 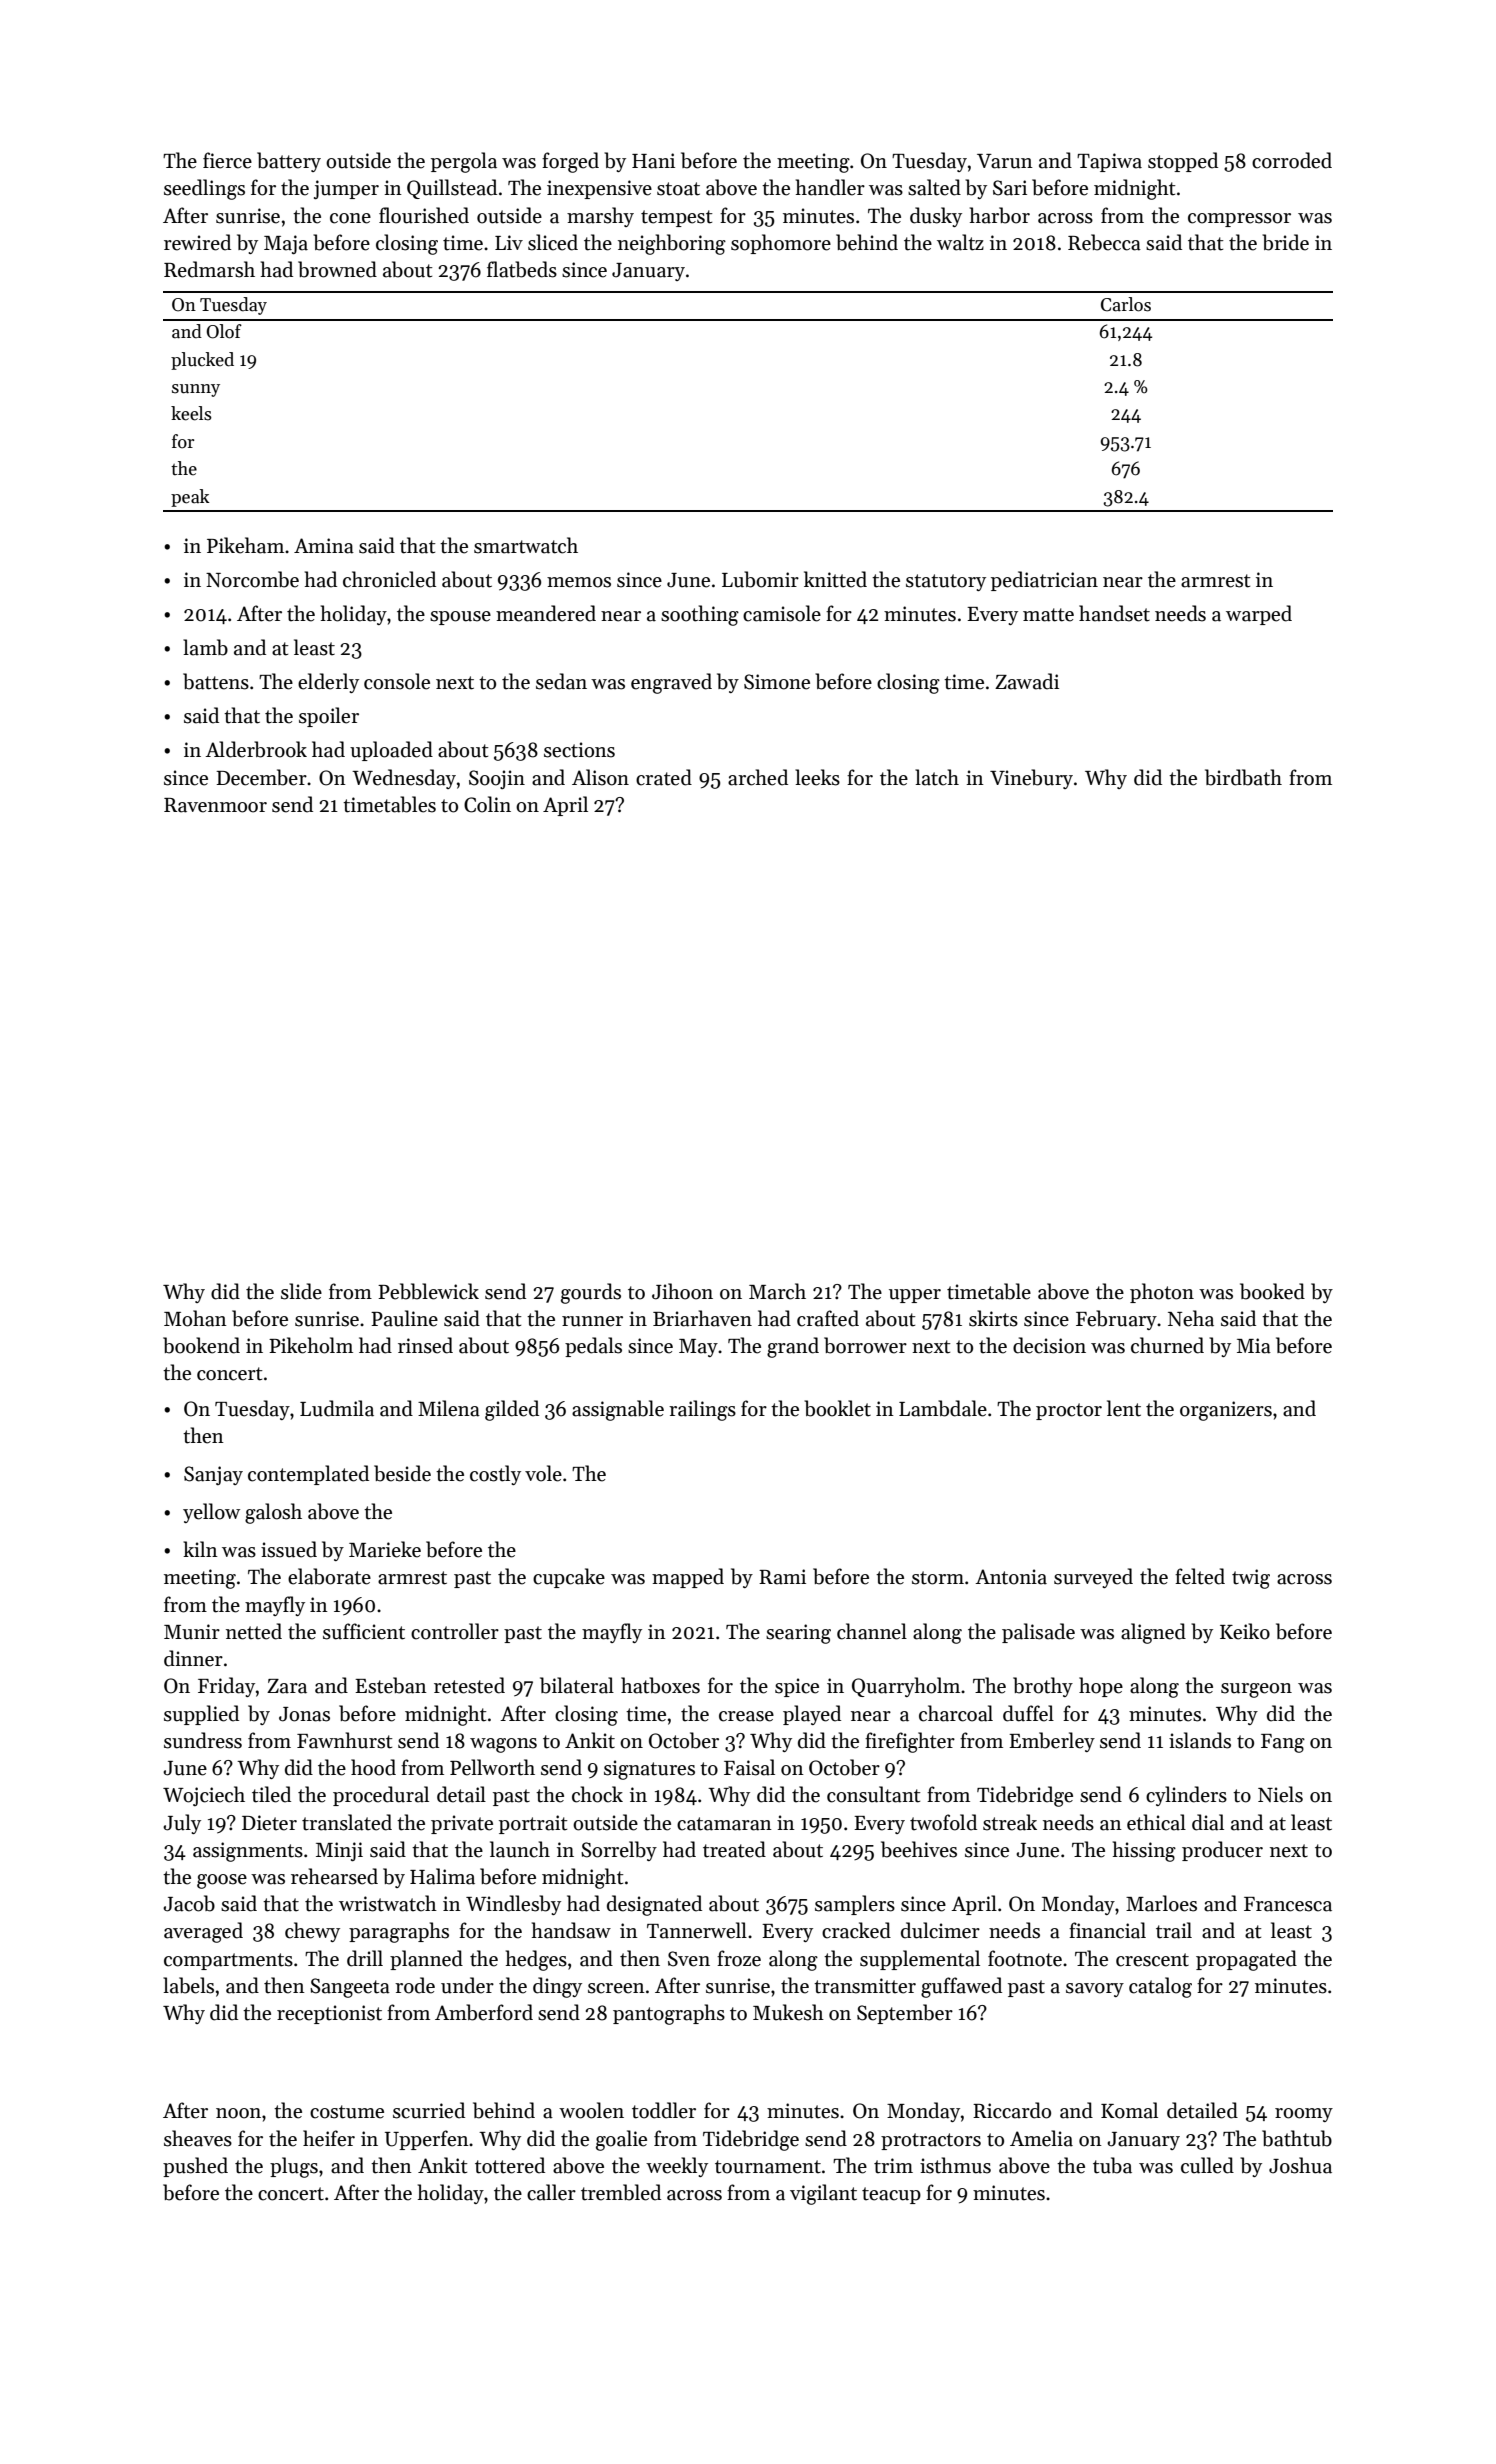 What do you see at coordinates (931, 2141) in the document?
I see `protractors` at bounding box center [931, 2141].
